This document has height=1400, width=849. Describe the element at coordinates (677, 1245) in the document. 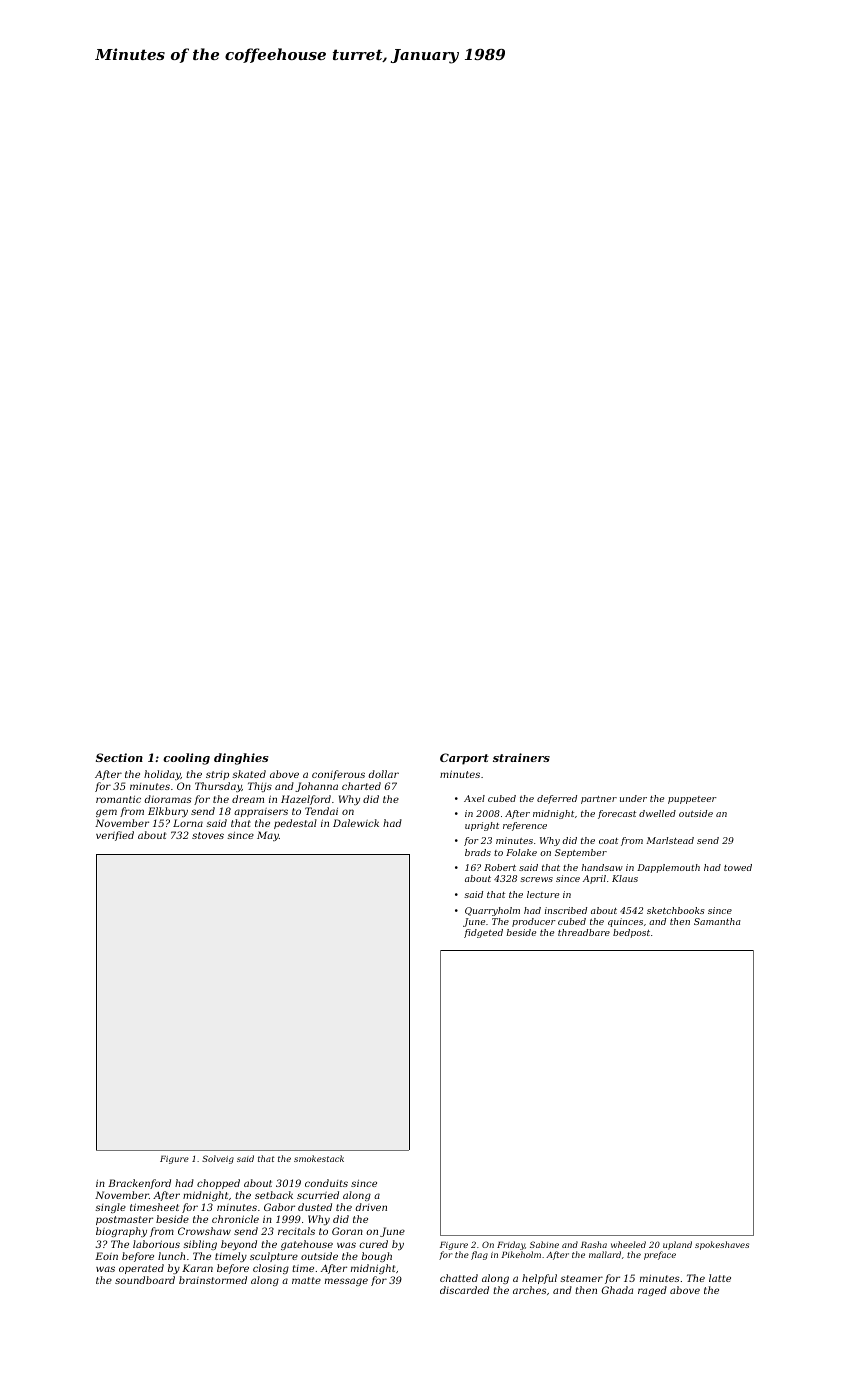

I see `upland` at that location.
